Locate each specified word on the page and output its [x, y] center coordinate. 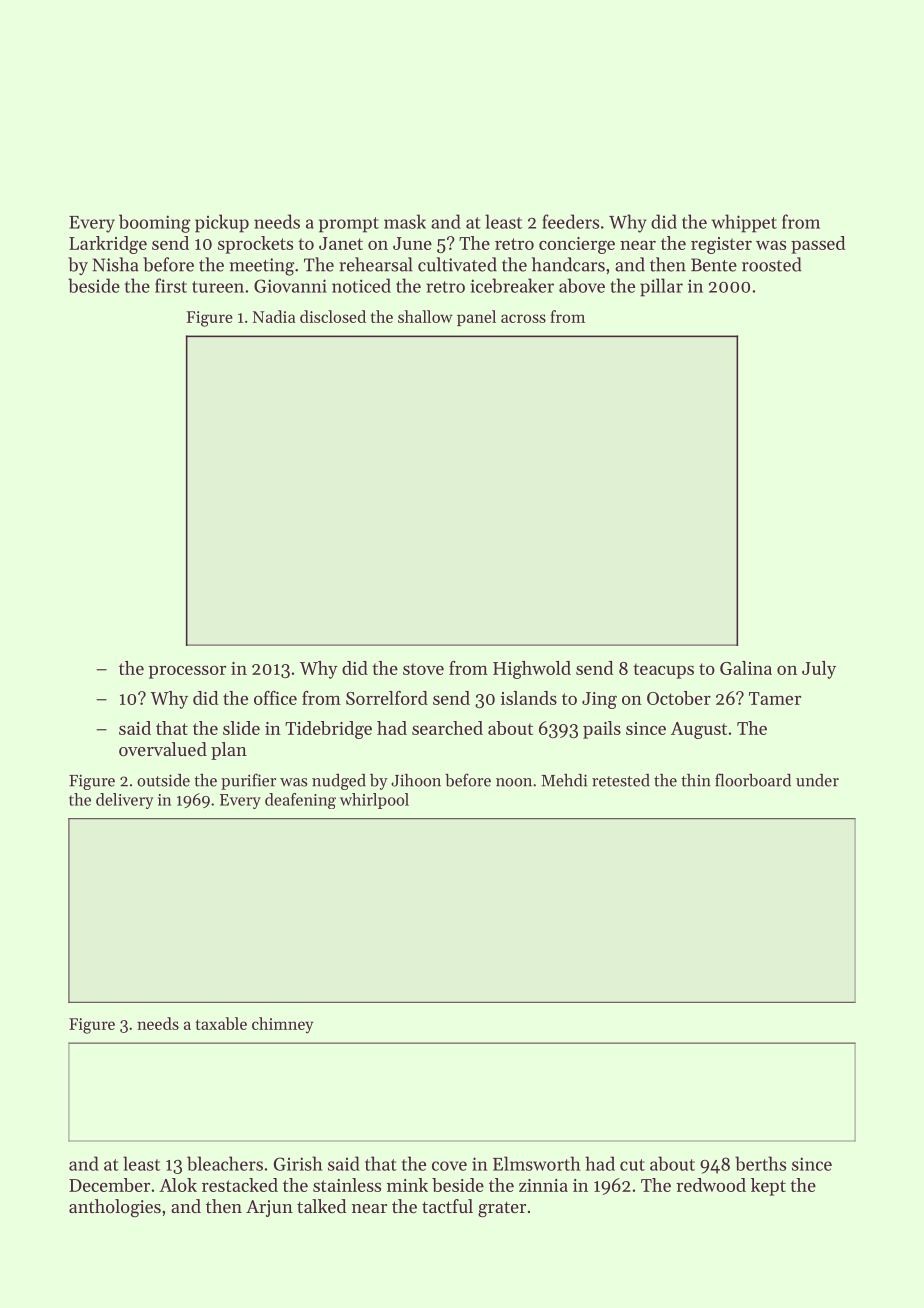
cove [449, 1166]
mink [407, 1185]
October [679, 698]
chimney [282, 1025]
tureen [218, 287]
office [275, 698]
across [523, 318]
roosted [772, 264]
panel [476, 318]
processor [187, 672]
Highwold [532, 670]
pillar [661, 287]
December [109, 1185]
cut [632, 1165]
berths [760, 1163]
